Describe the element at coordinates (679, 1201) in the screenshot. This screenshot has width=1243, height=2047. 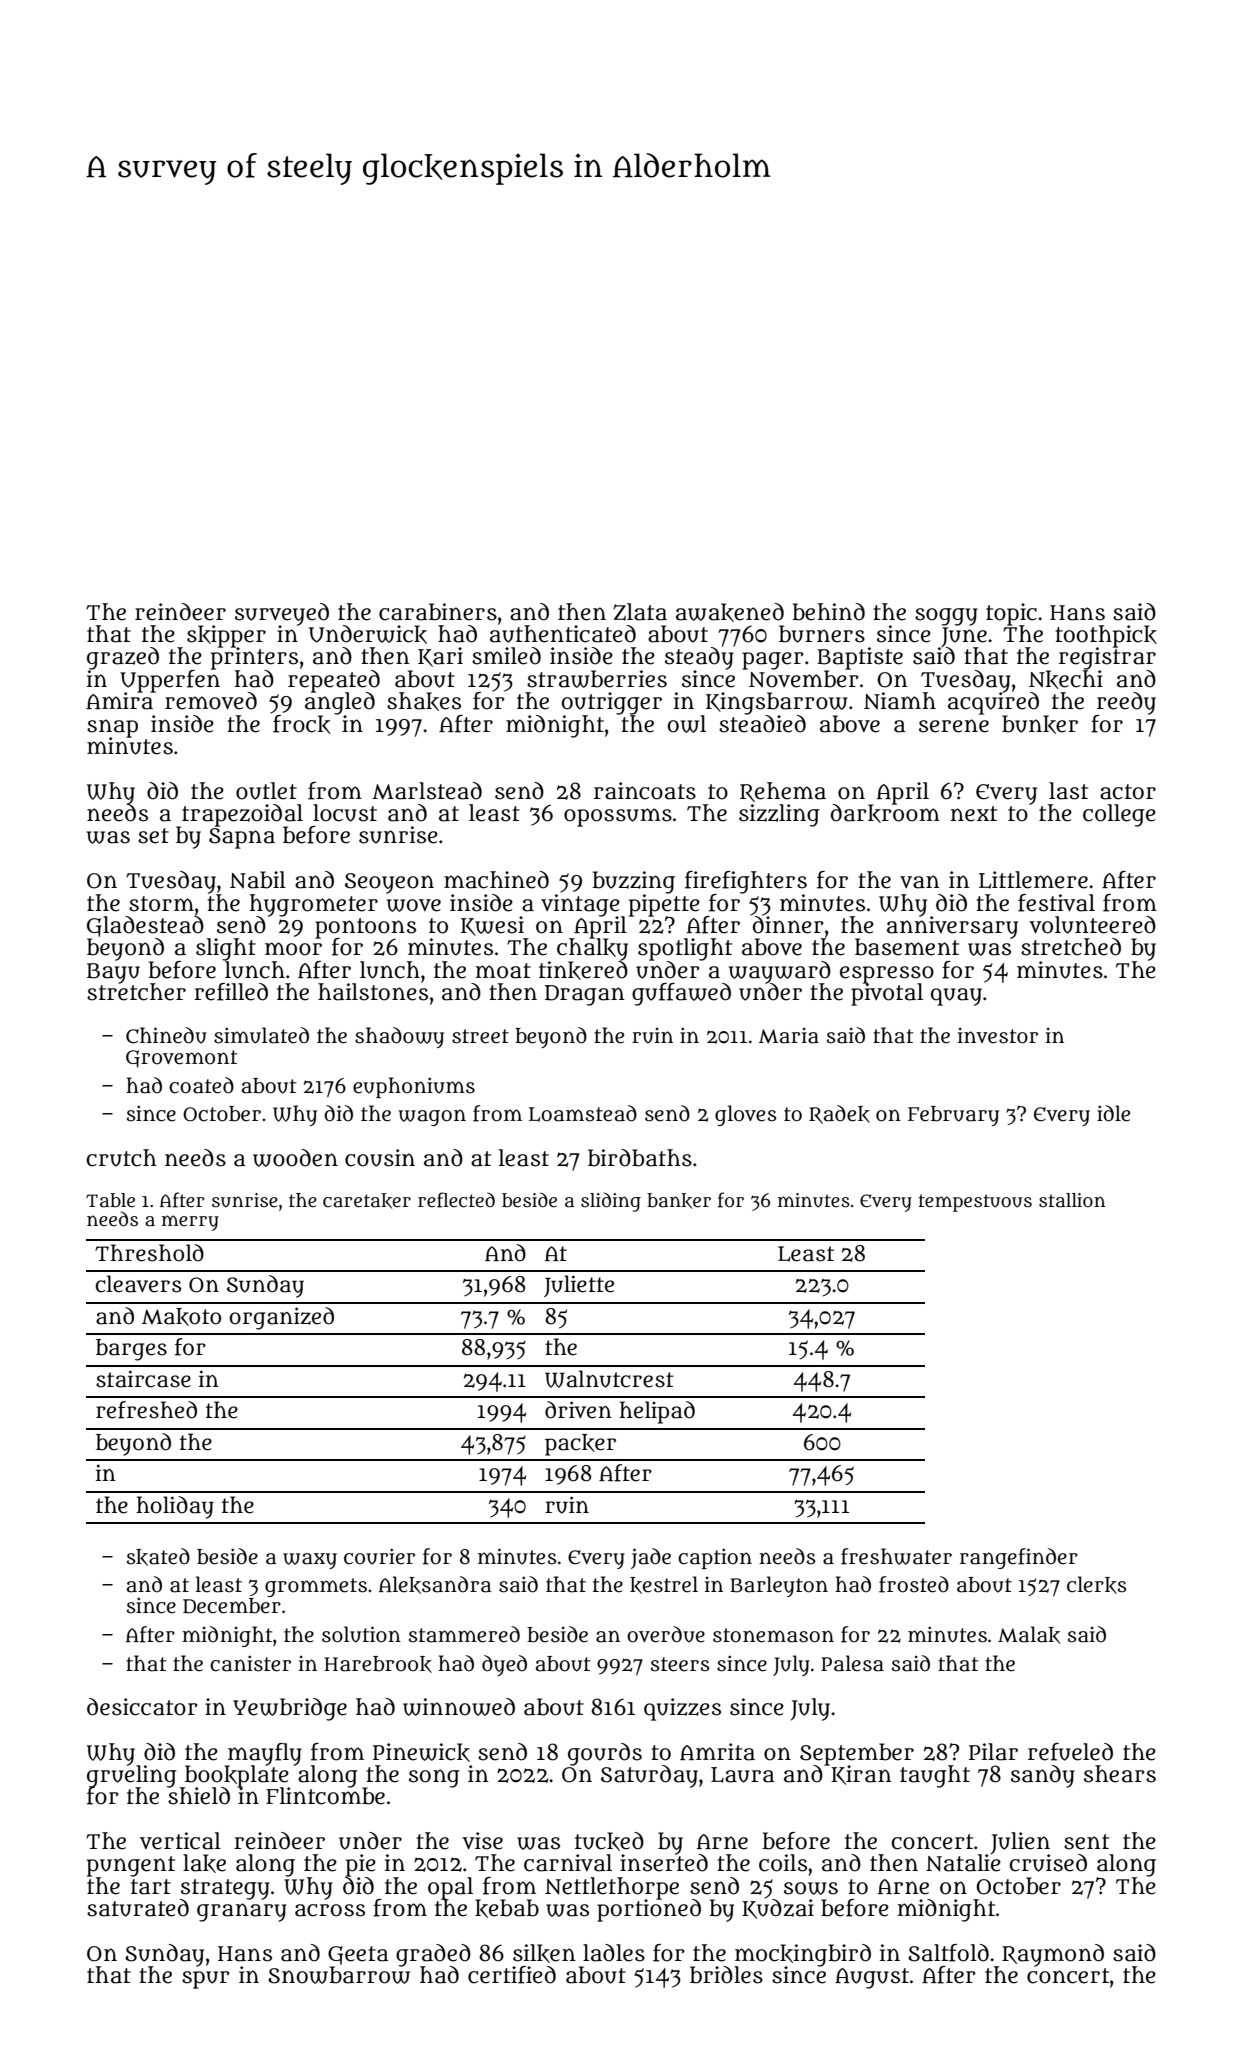
I see `banker` at that location.
